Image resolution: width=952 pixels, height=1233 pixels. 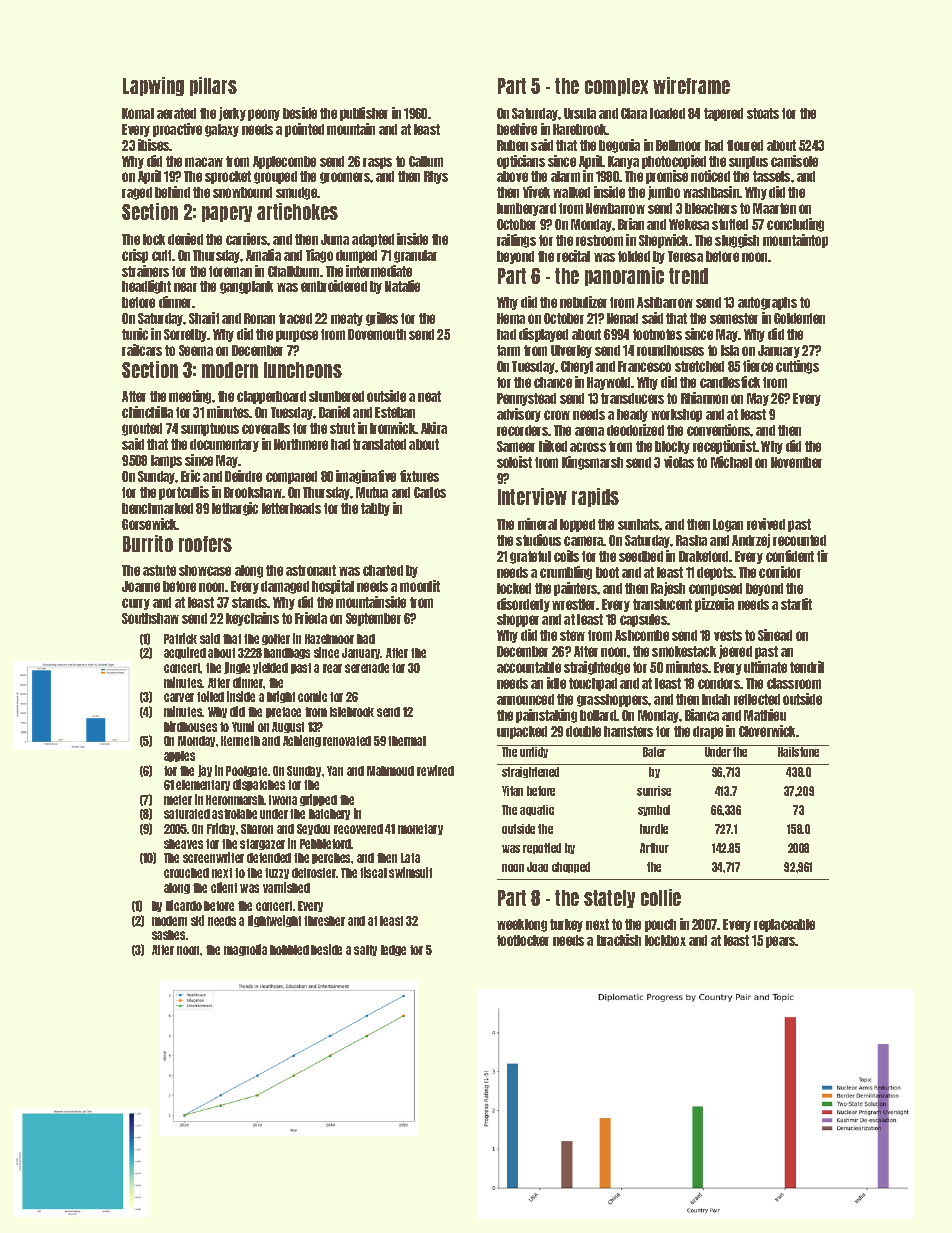 I want to click on meeting, so click(x=190, y=397).
